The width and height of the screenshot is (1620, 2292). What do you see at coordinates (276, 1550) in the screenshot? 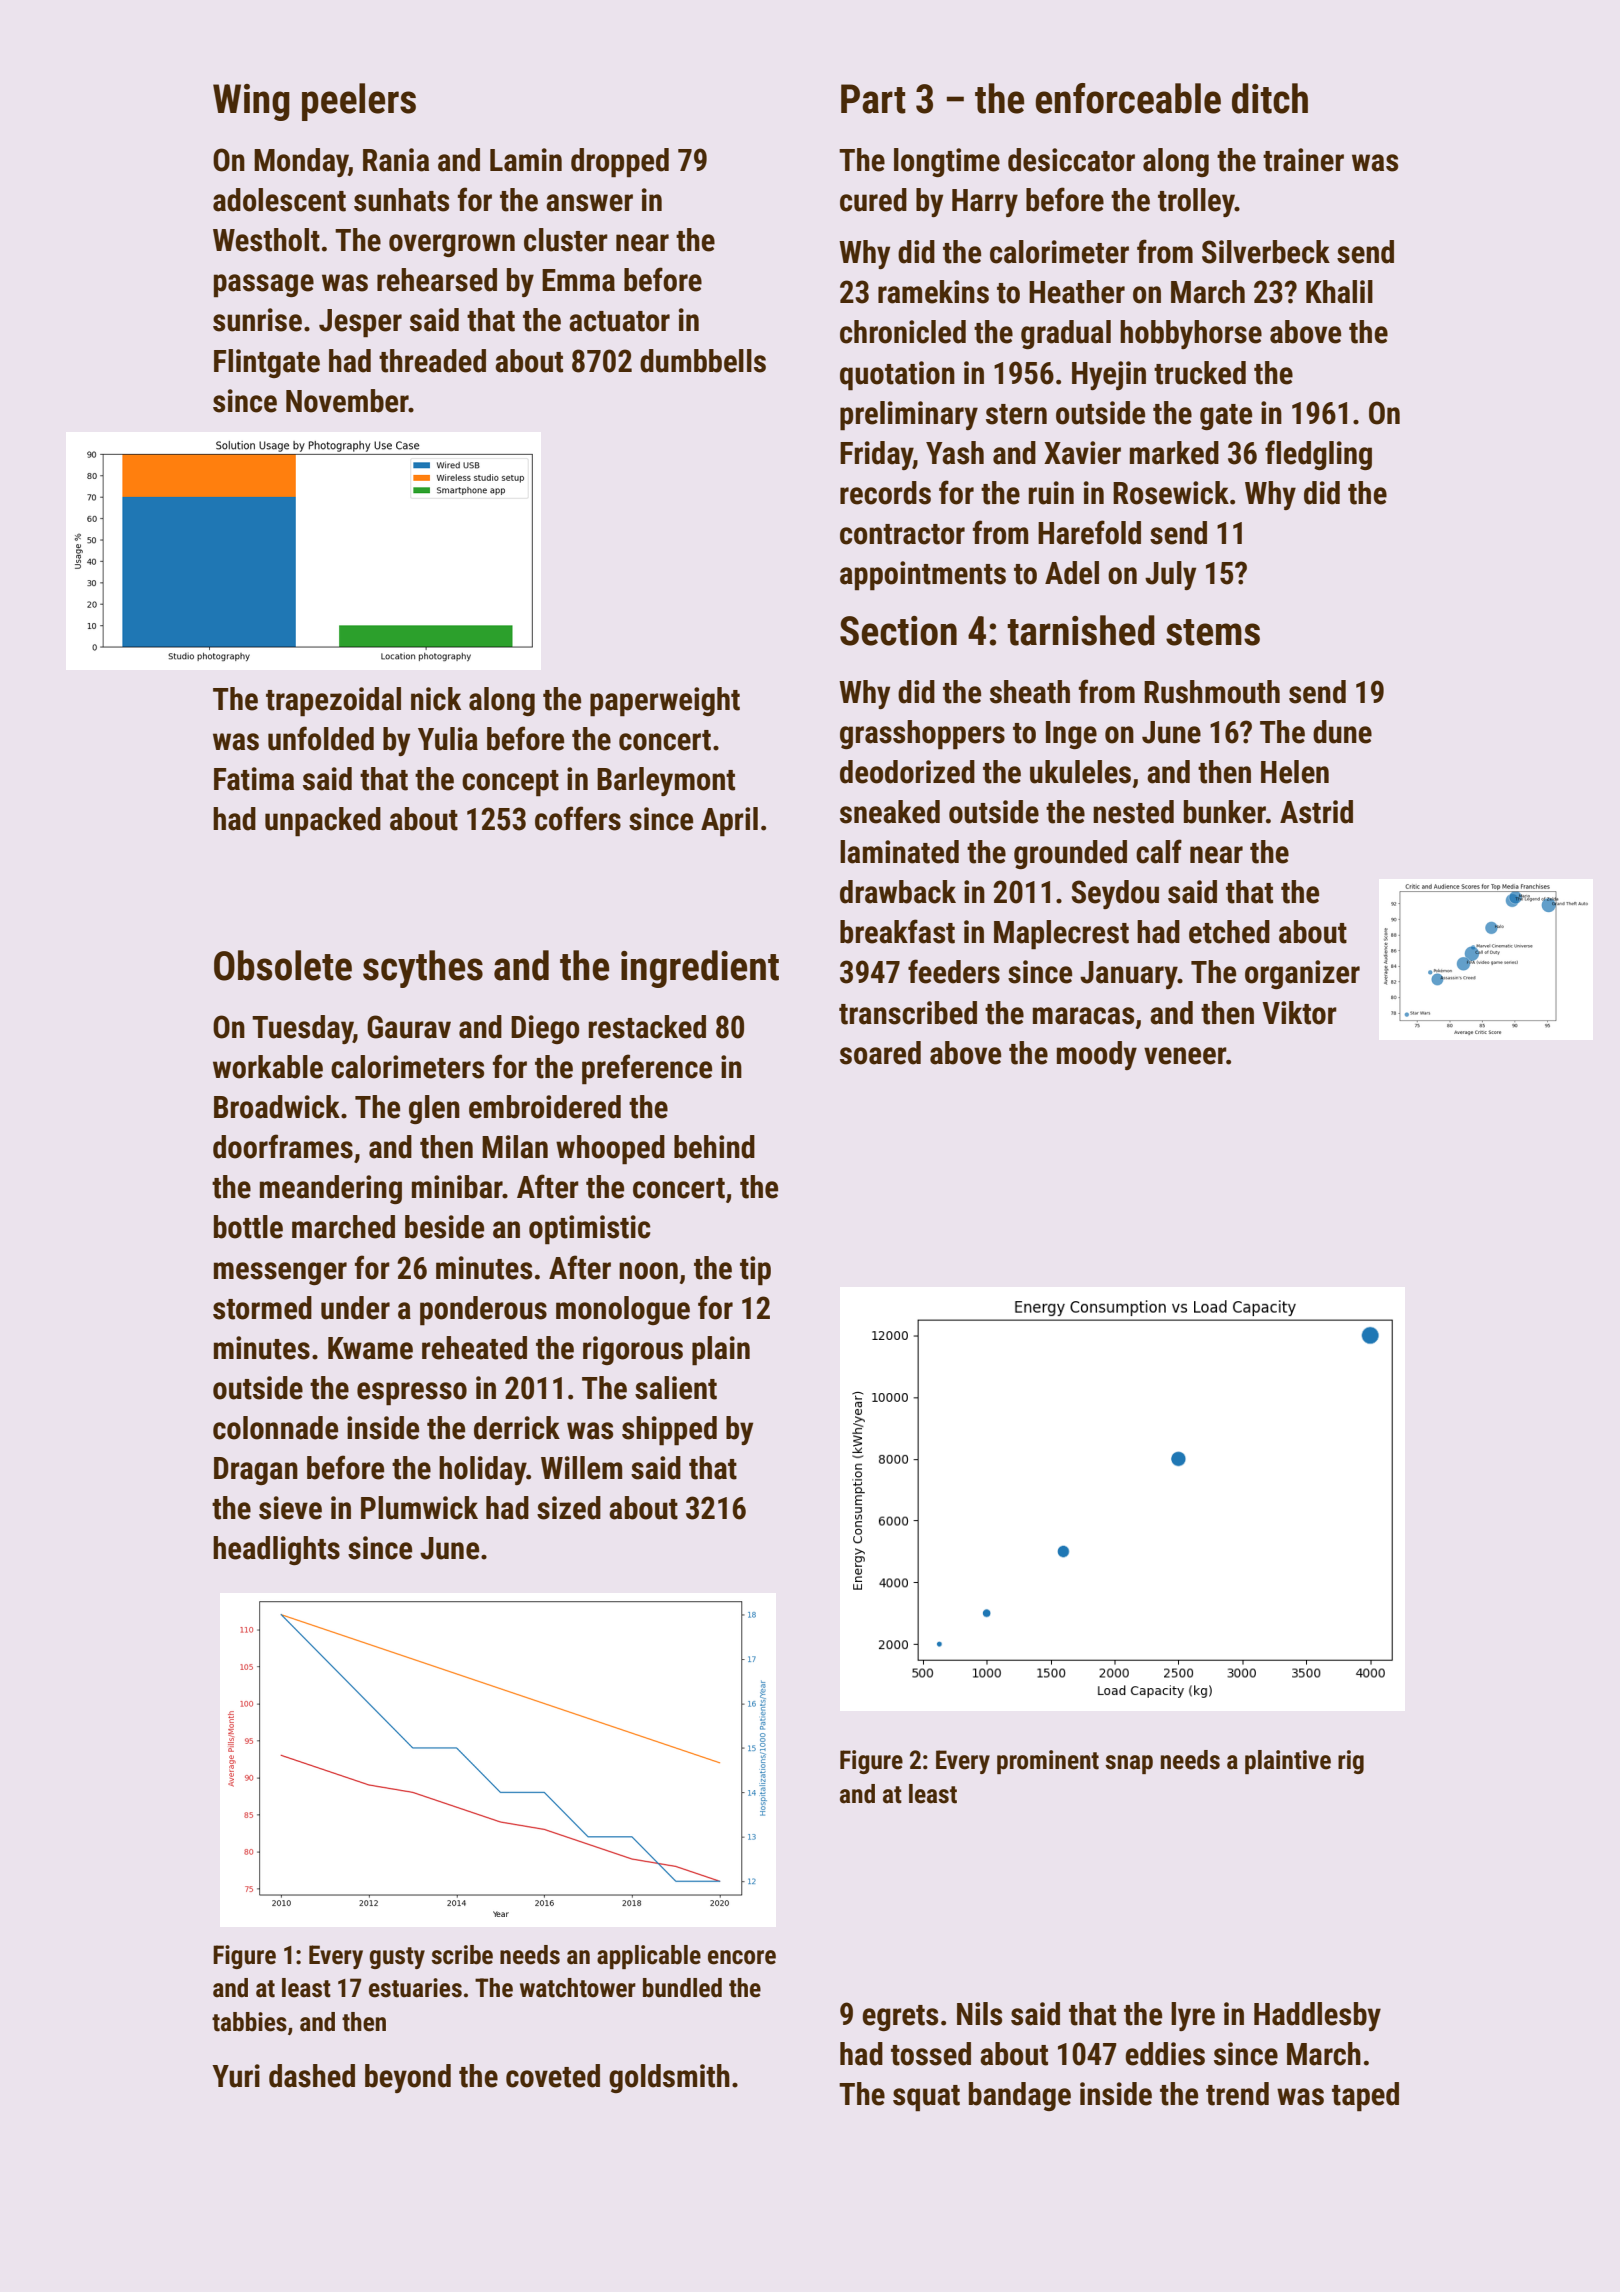
I see `headlights` at bounding box center [276, 1550].
